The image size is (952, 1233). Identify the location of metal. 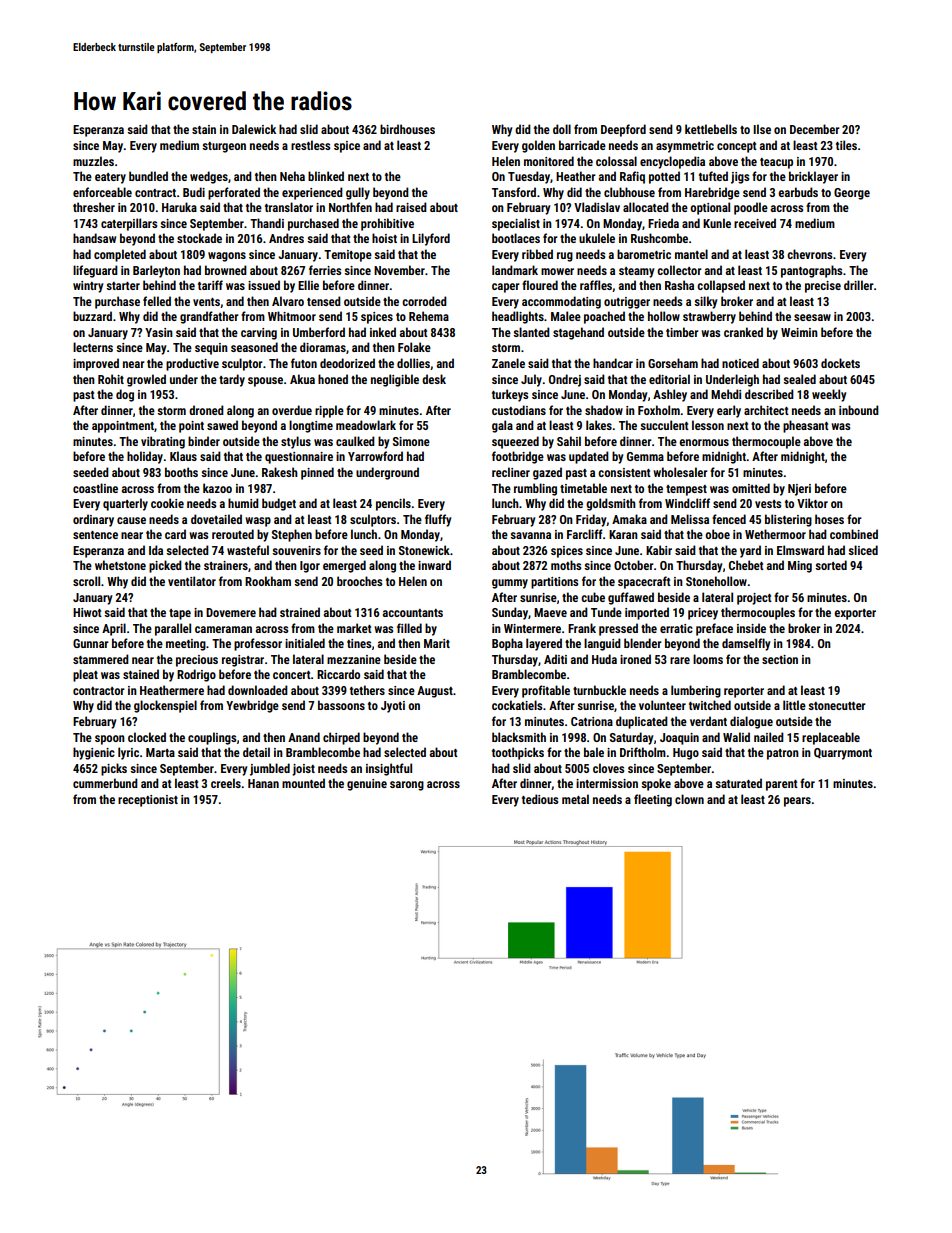
(575, 799).
